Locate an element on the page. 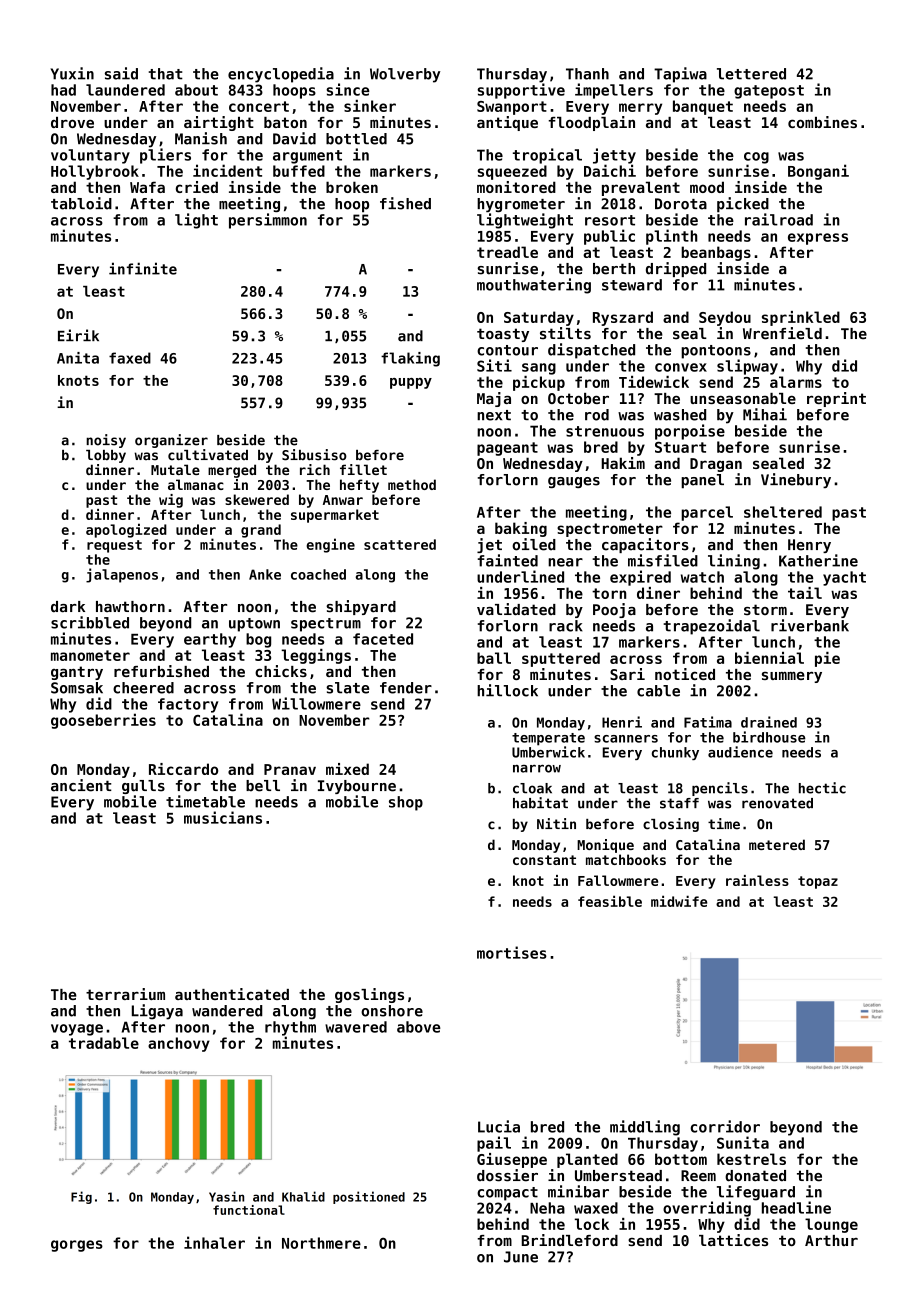  Wafa is located at coordinates (147, 187).
